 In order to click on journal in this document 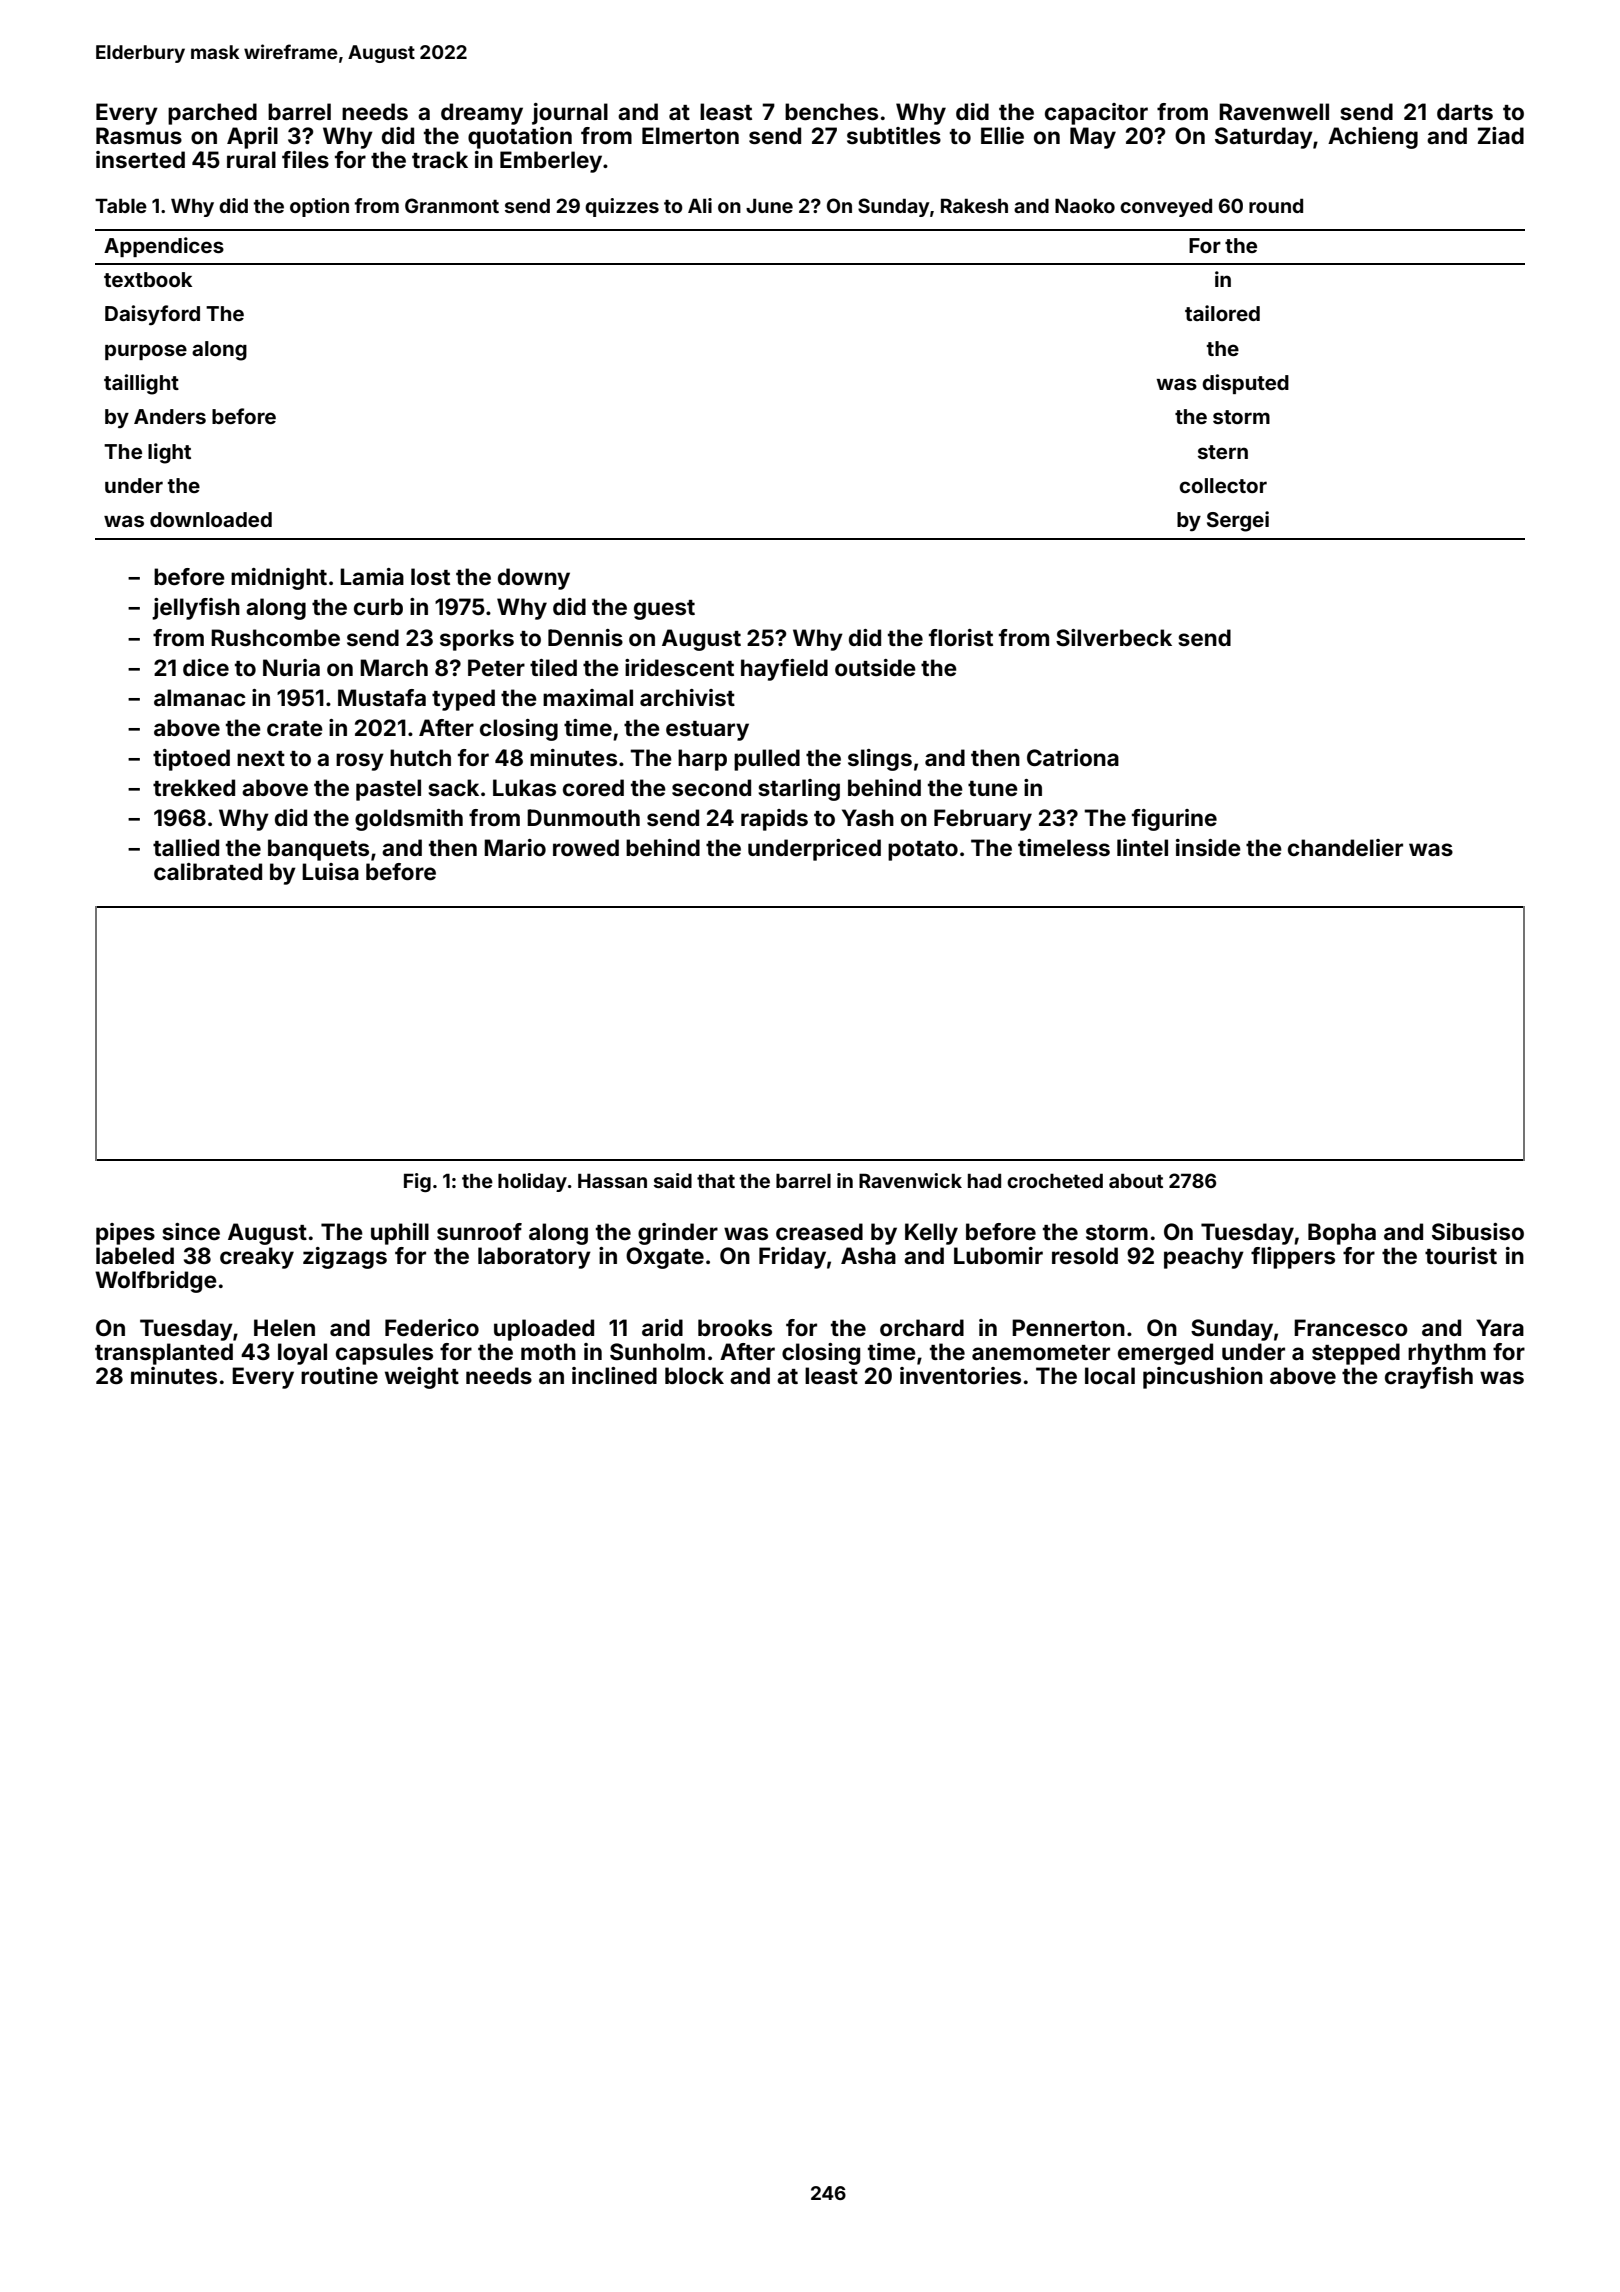, I will do `click(570, 114)`.
